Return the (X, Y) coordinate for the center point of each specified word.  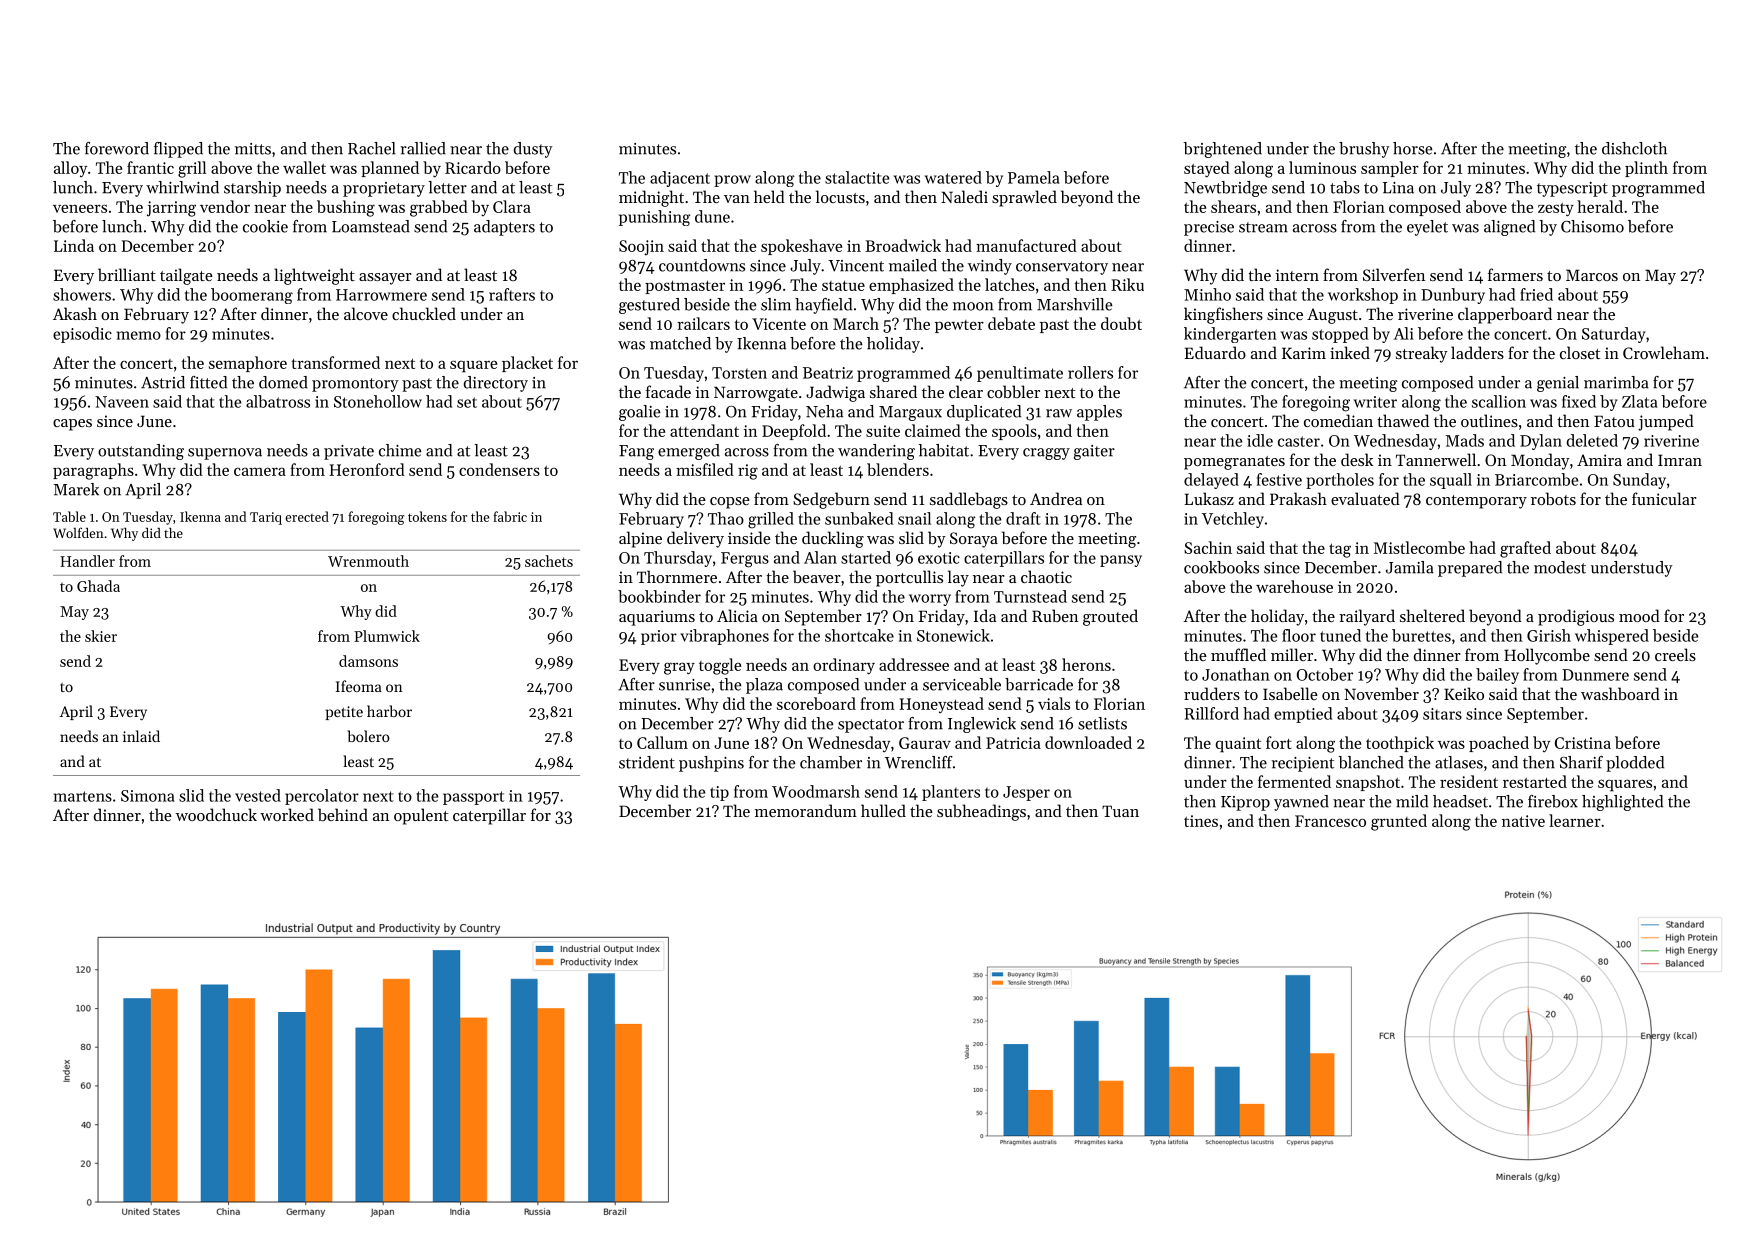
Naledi (964, 196)
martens (83, 796)
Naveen (122, 402)
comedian (1338, 420)
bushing (346, 208)
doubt (1121, 323)
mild (1412, 801)
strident (647, 762)
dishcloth (1634, 148)
